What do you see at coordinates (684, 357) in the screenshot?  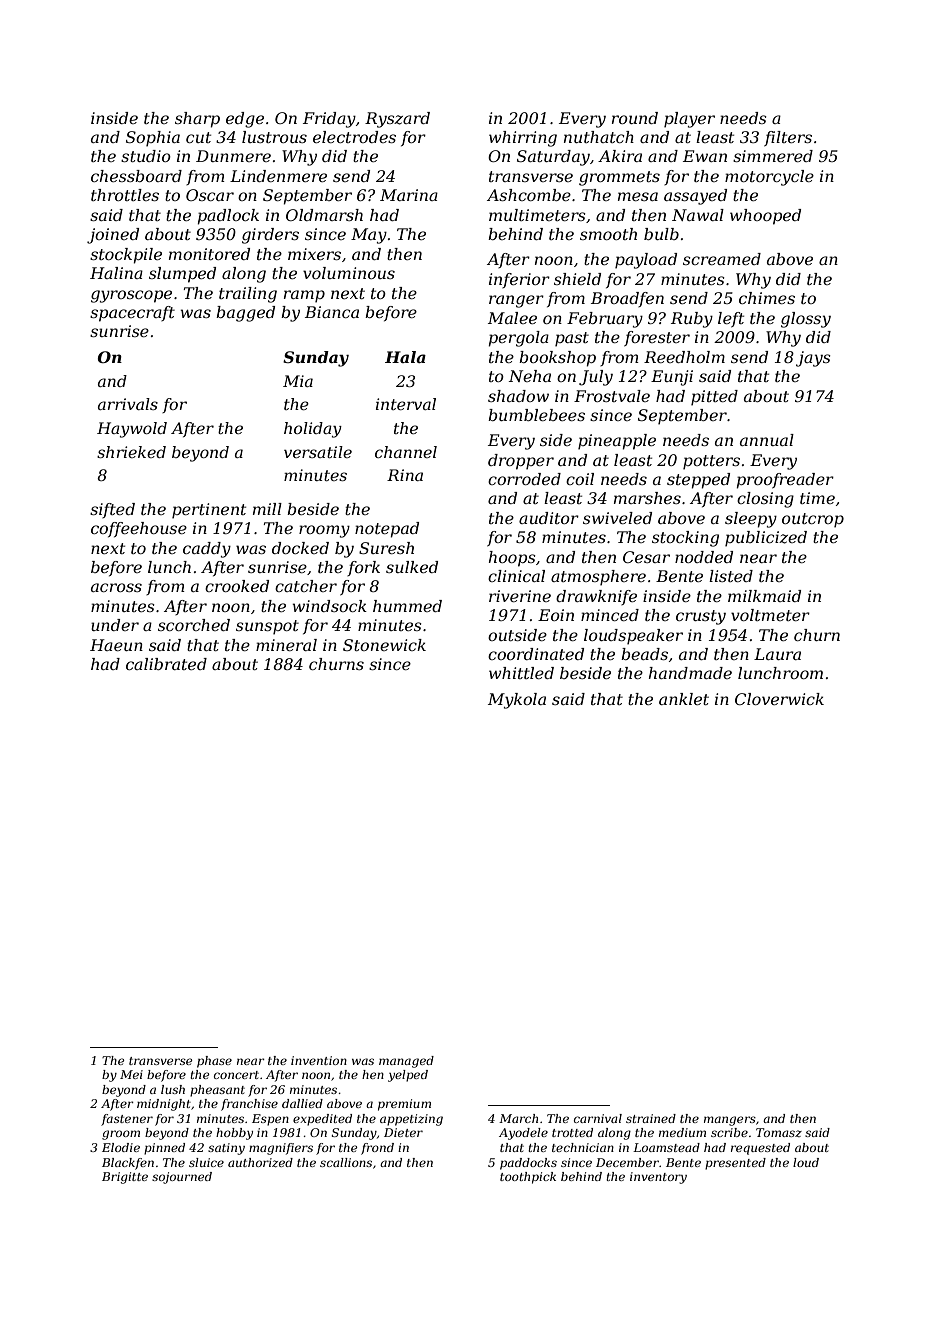 I see `Reedholm` at bounding box center [684, 357].
